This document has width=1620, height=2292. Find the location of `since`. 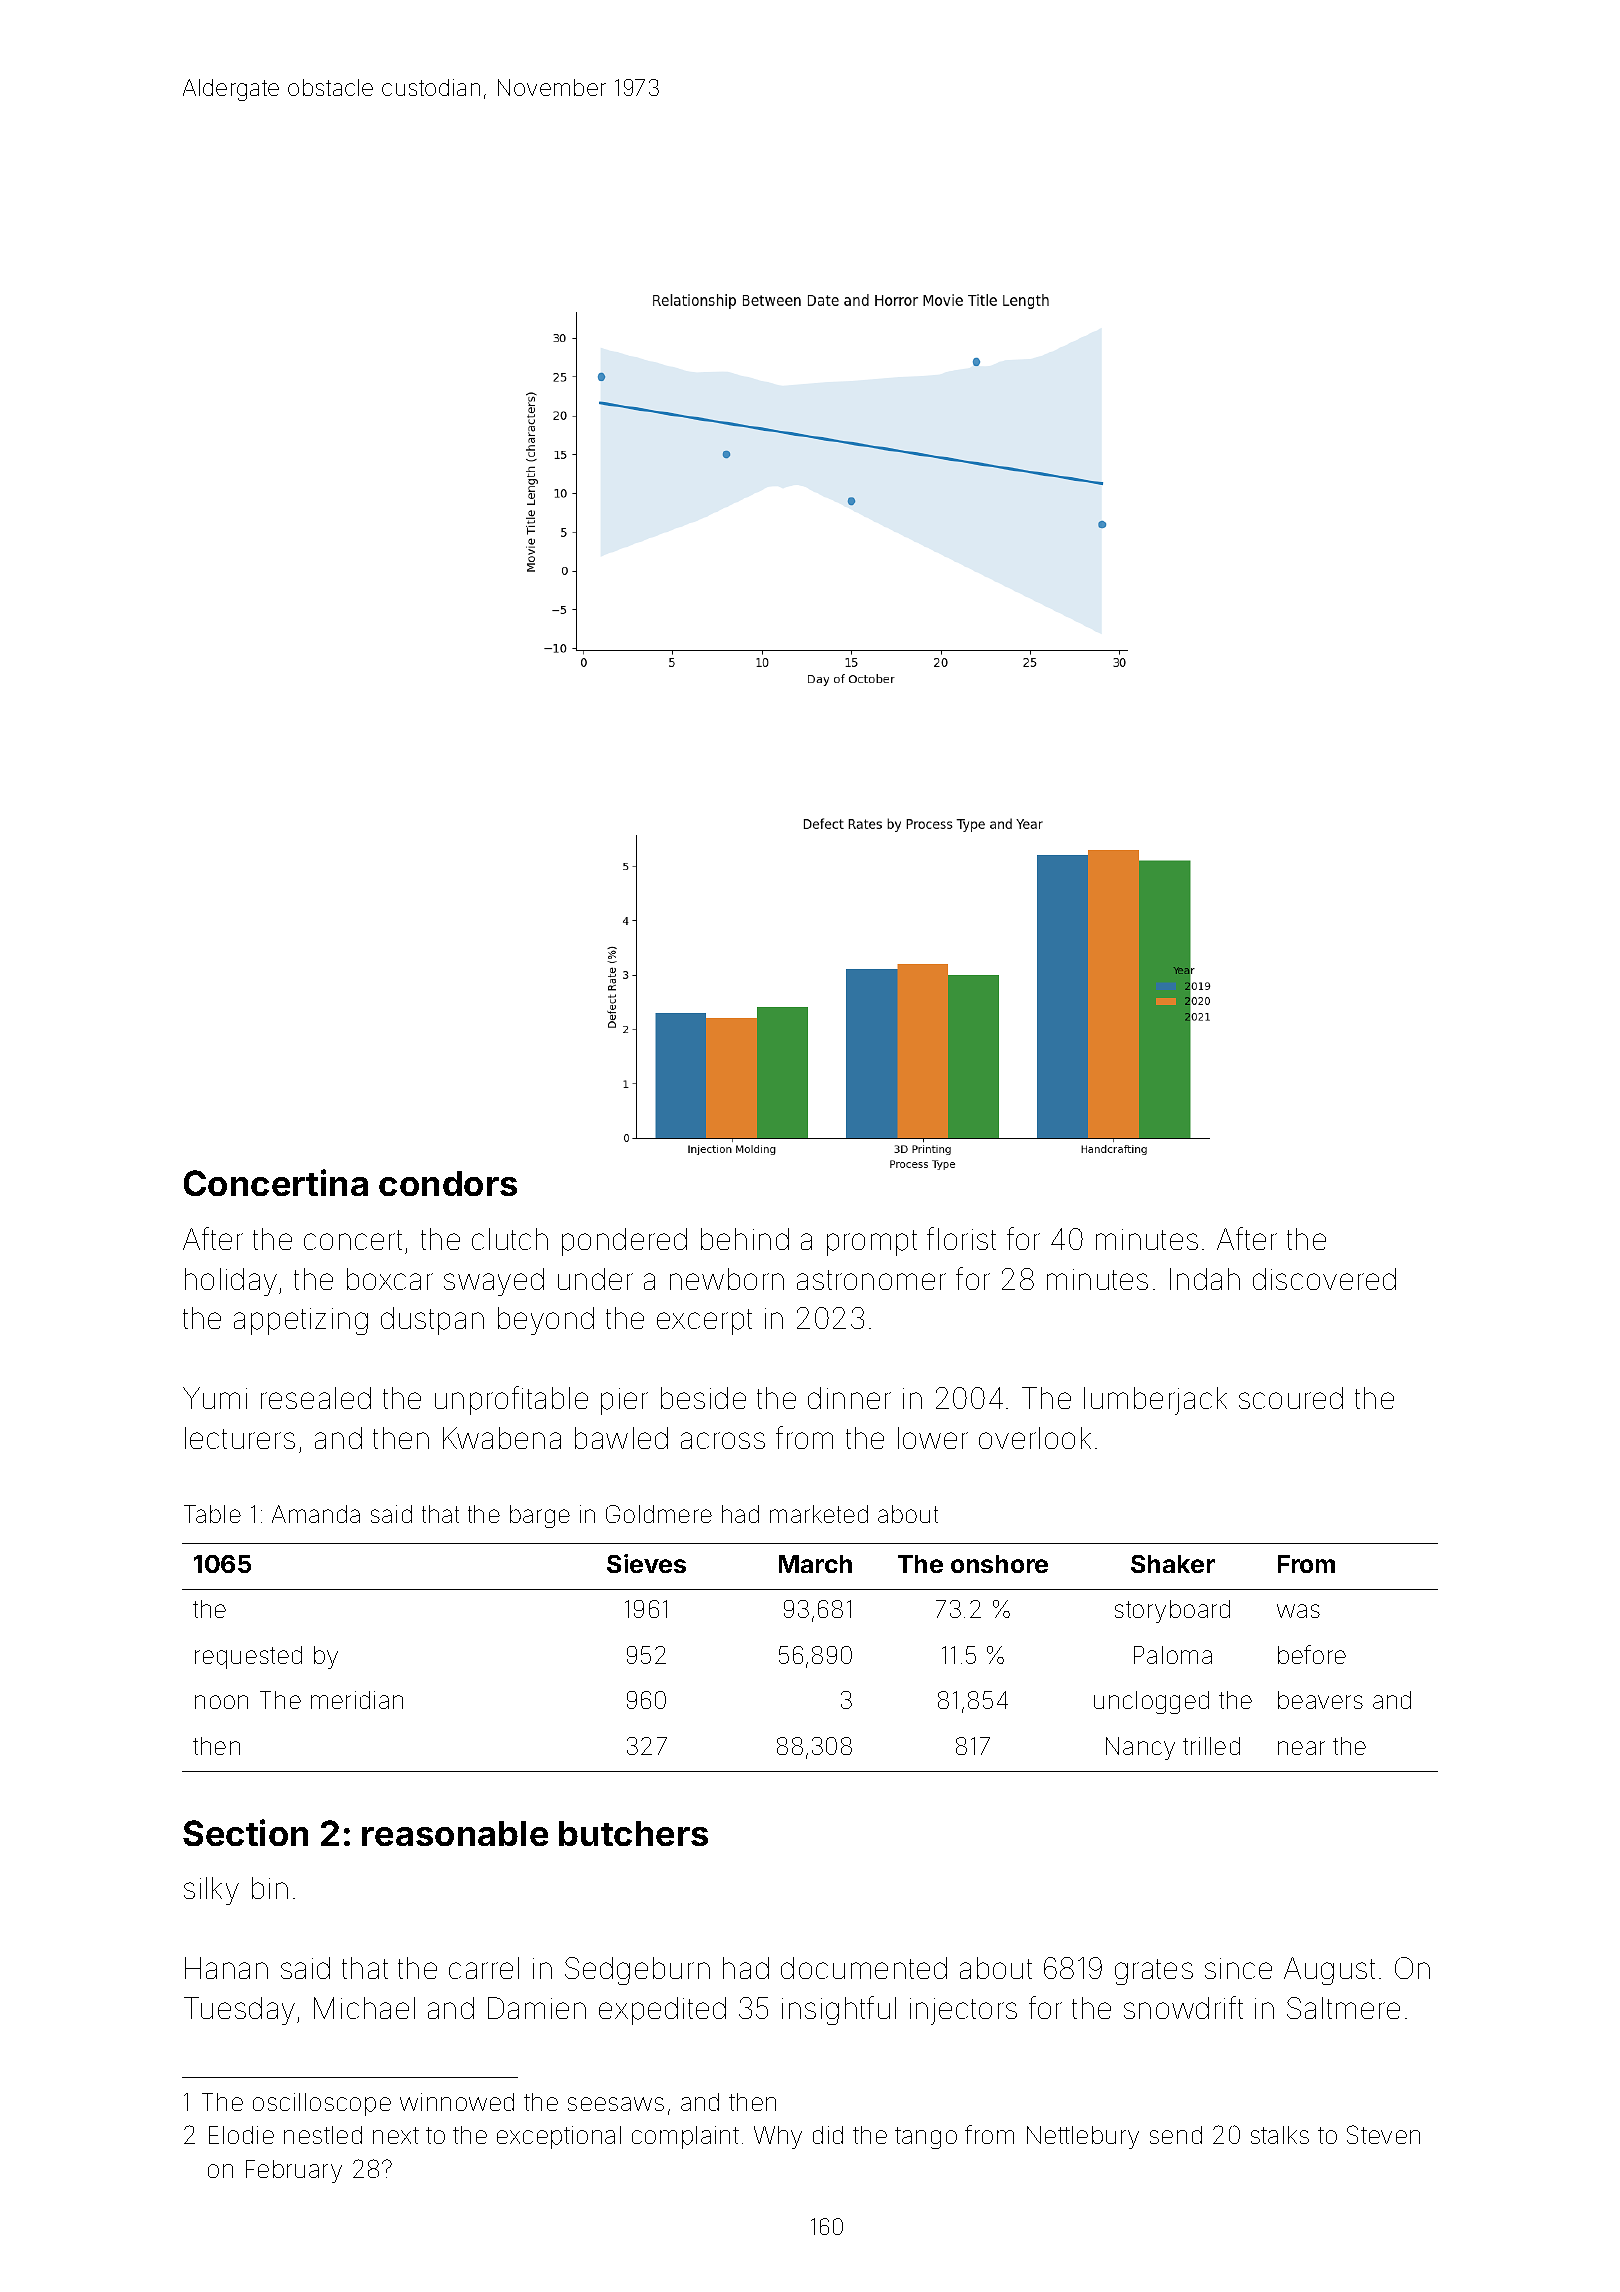

since is located at coordinates (1238, 1968).
